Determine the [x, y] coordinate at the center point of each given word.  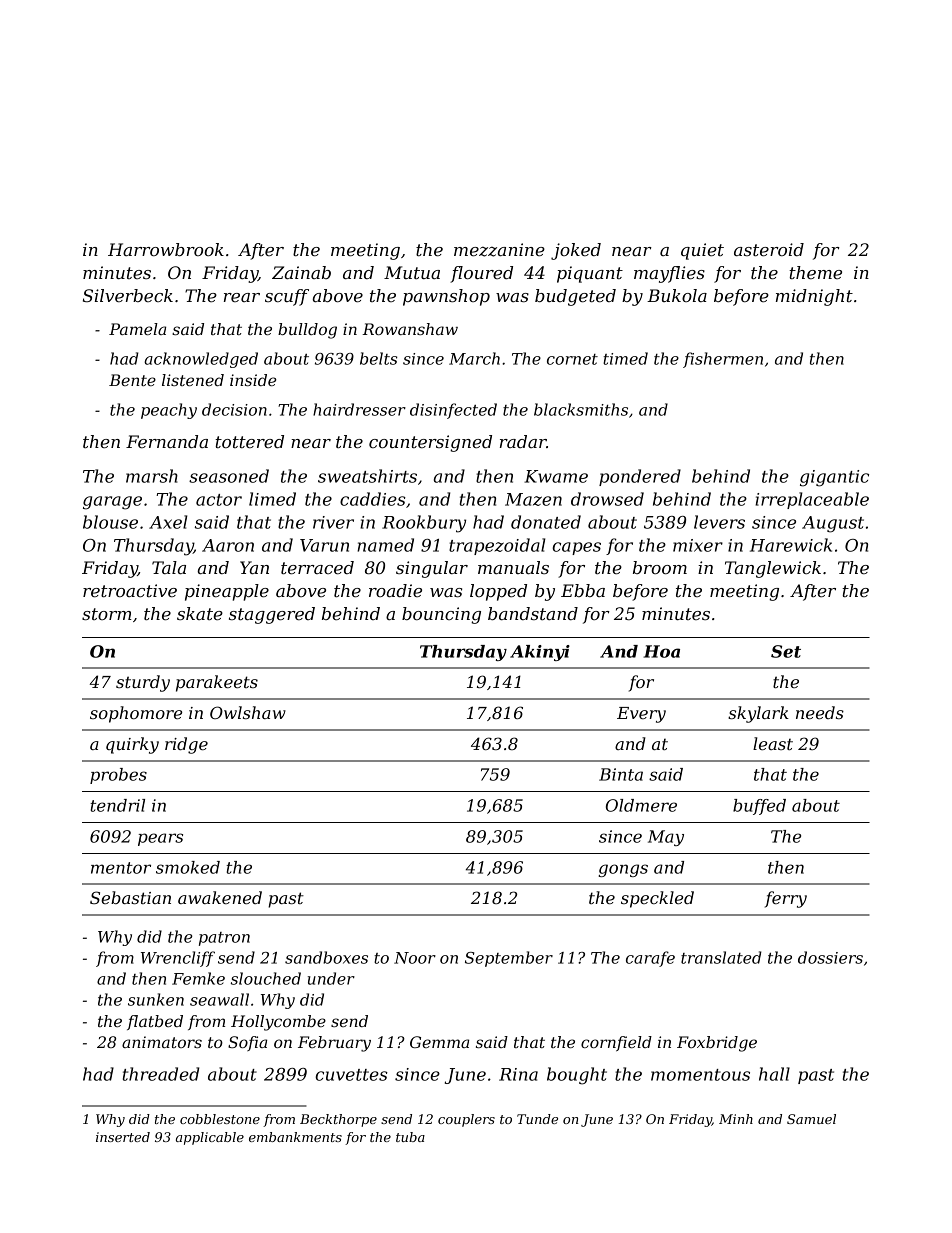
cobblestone [220, 1119]
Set [786, 651]
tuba [410, 1137]
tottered [249, 441]
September [509, 959]
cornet [572, 359]
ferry [786, 899]
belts [378, 358]
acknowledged [201, 360]
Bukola [677, 295]
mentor [121, 868]
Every [641, 715]
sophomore [136, 714]
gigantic [834, 478]
